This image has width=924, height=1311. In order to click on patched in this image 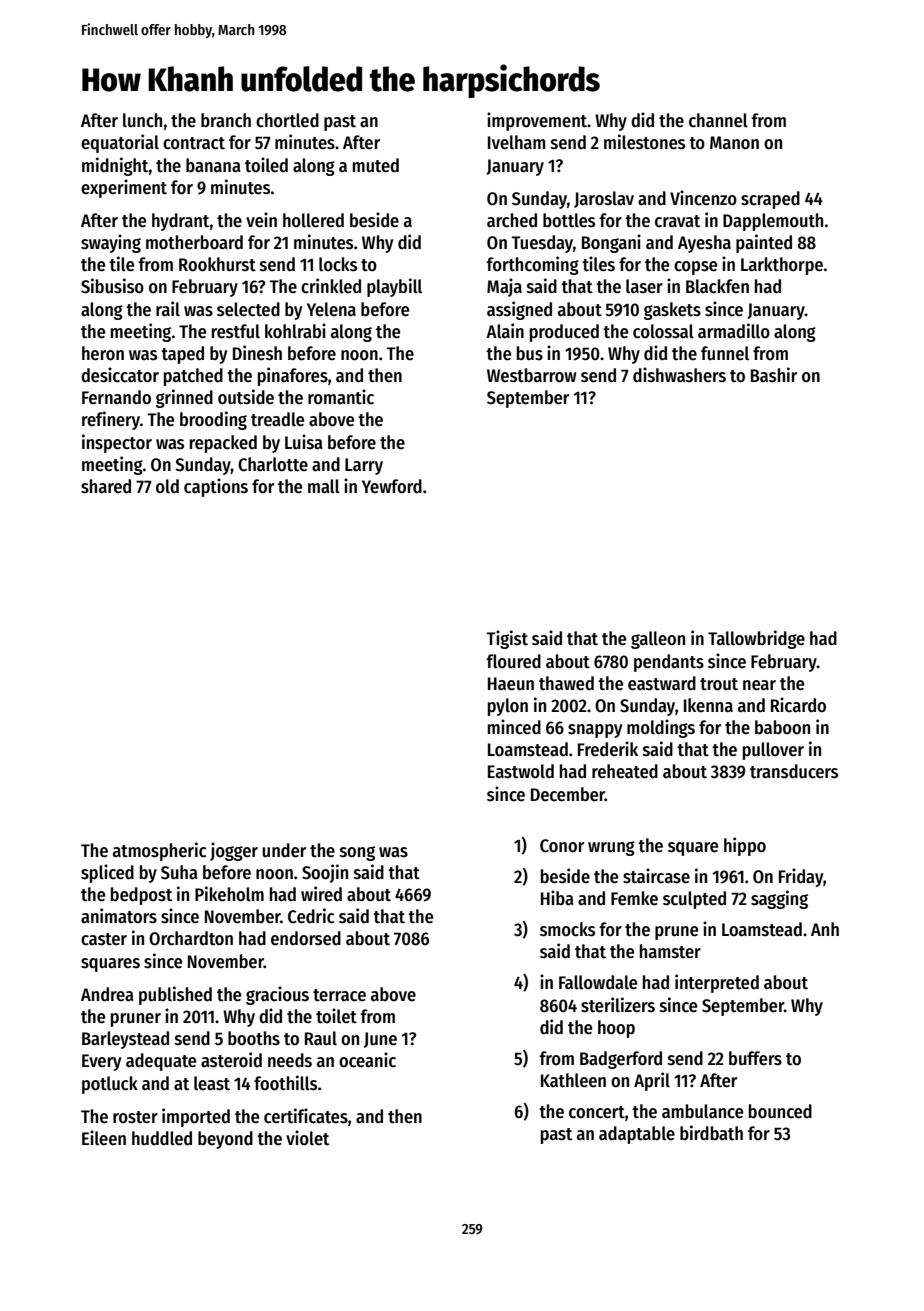, I will do `click(193, 377)`.
